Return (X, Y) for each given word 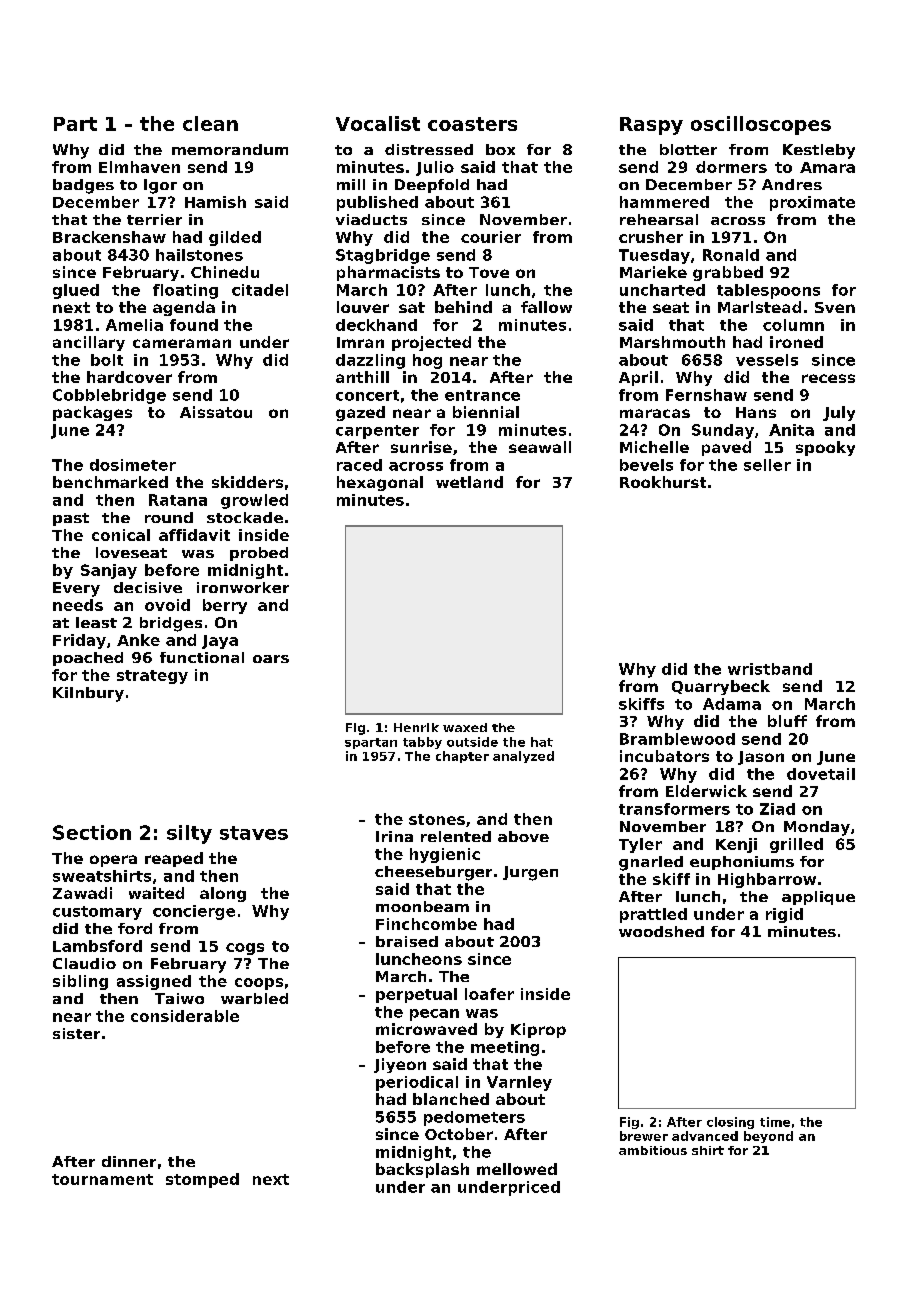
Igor (160, 186)
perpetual (416, 995)
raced (359, 465)
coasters (472, 124)
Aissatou (216, 412)
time (775, 1122)
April (638, 378)
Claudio (84, 963)
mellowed (517, 1169)
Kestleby (819, 151)
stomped (202, 1180)
